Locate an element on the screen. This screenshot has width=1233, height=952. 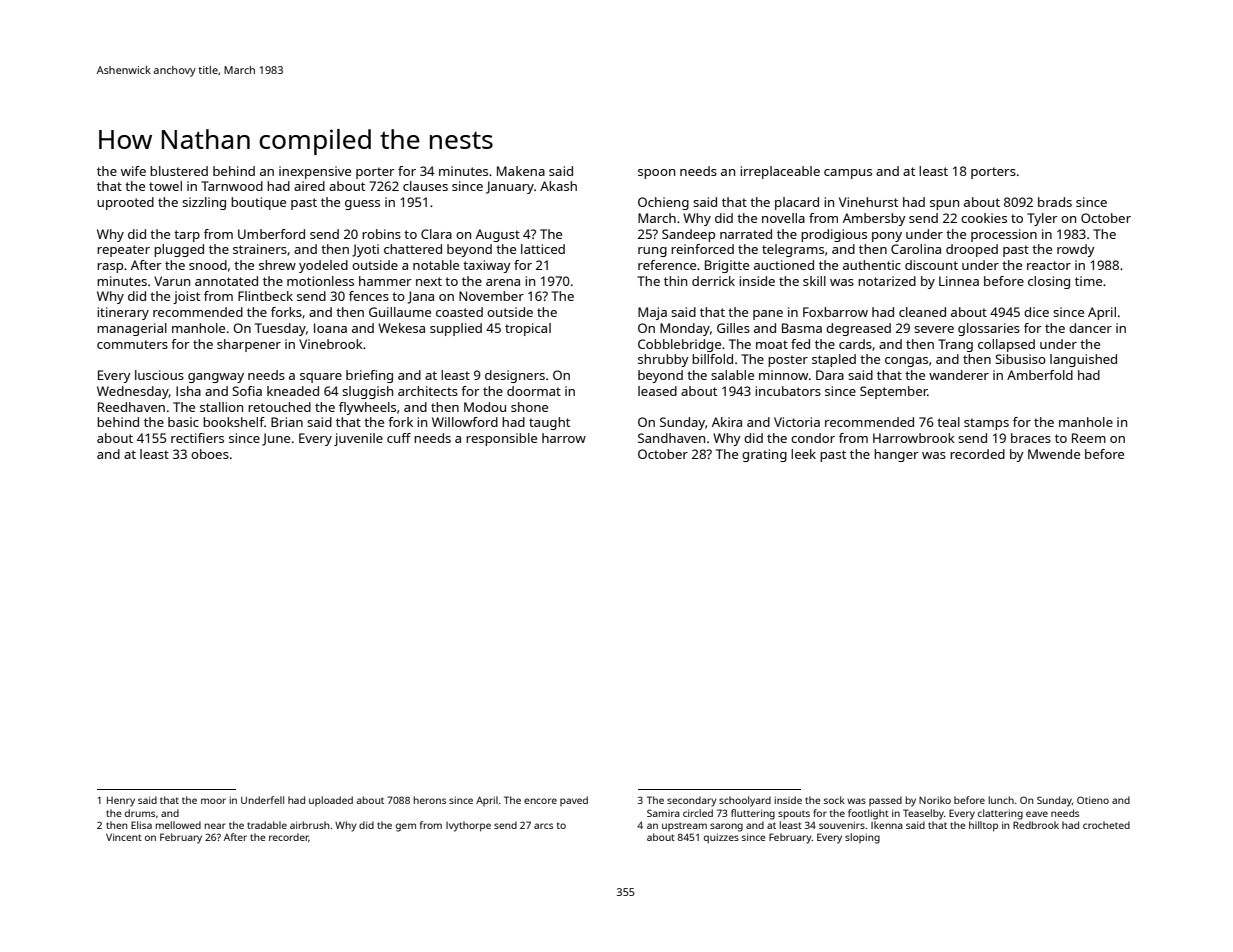
moor is located at coordinates (213, 801).
